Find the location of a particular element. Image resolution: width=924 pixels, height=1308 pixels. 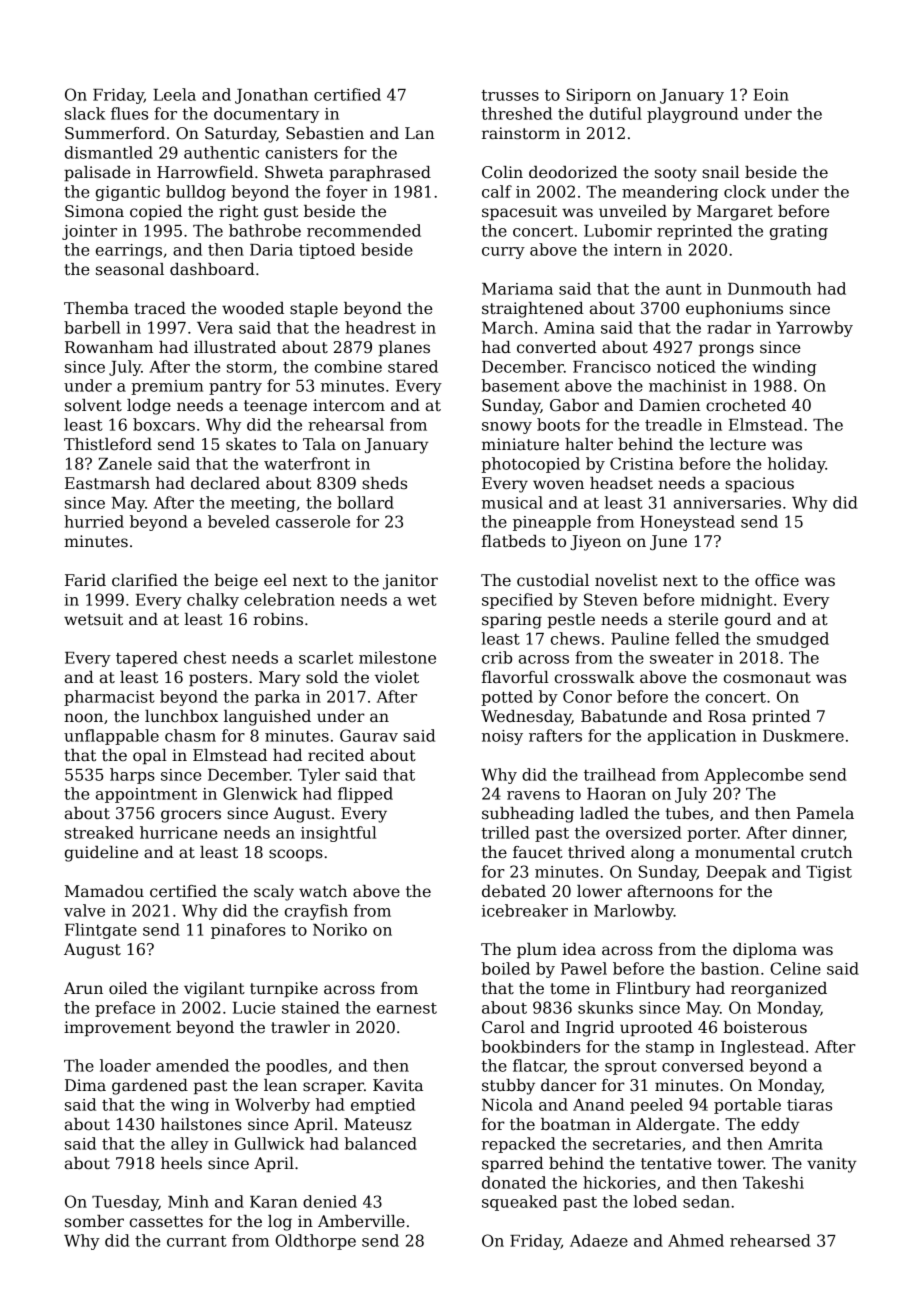

Jonathan is located at coordinates (271, 96).
